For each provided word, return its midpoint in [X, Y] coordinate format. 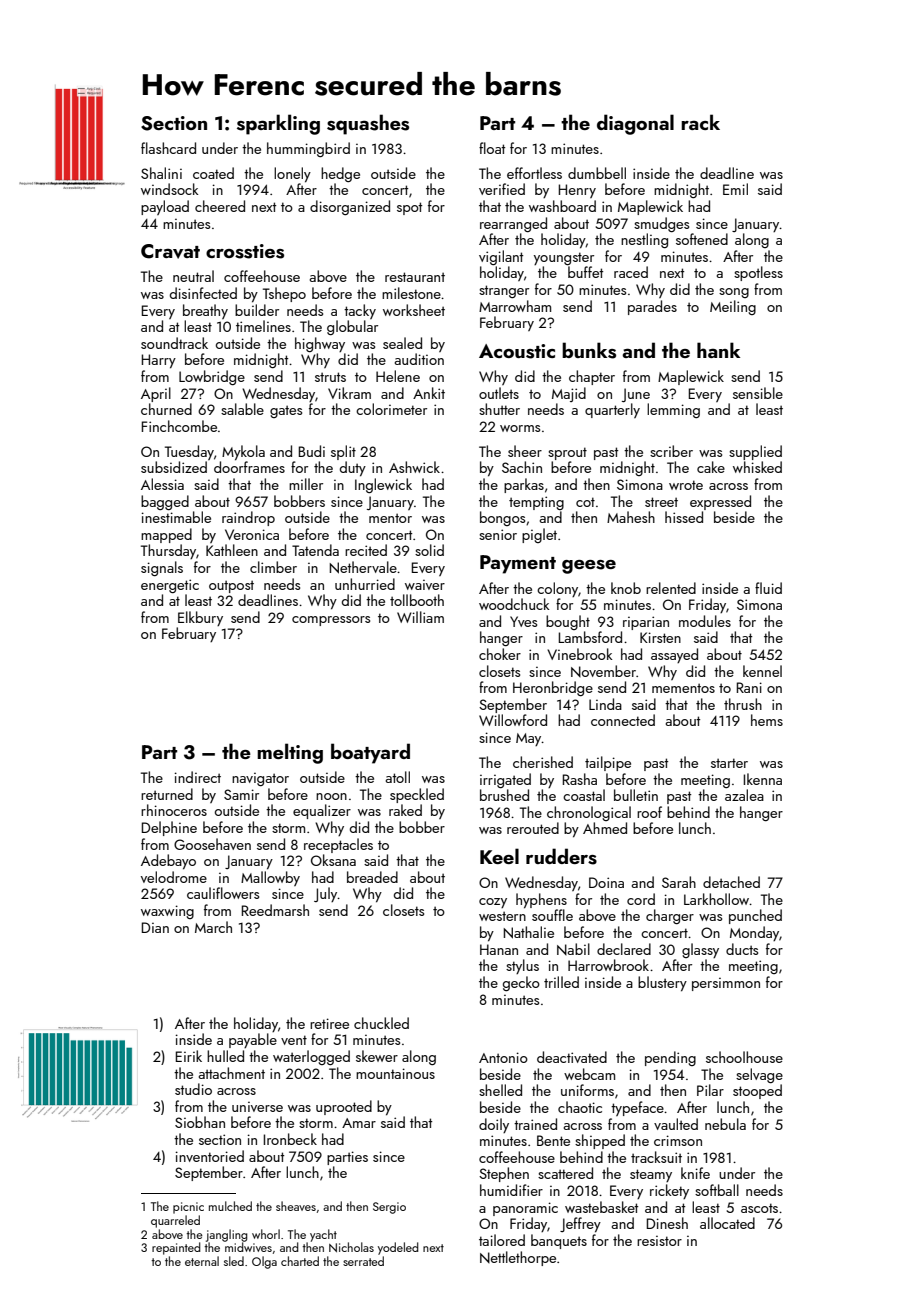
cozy [493, 903]
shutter [499, 409]
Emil [735, 189]
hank [718, 350]
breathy [205, 311]
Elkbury [200, 618]
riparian [646, 623]
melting [290, 753]
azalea [744, 795]
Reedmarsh [275, 910]
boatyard [370, 753]
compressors [331, 621]
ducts [742, 949]
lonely [292, 174]
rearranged [513, 224]
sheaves [296, 1206]
